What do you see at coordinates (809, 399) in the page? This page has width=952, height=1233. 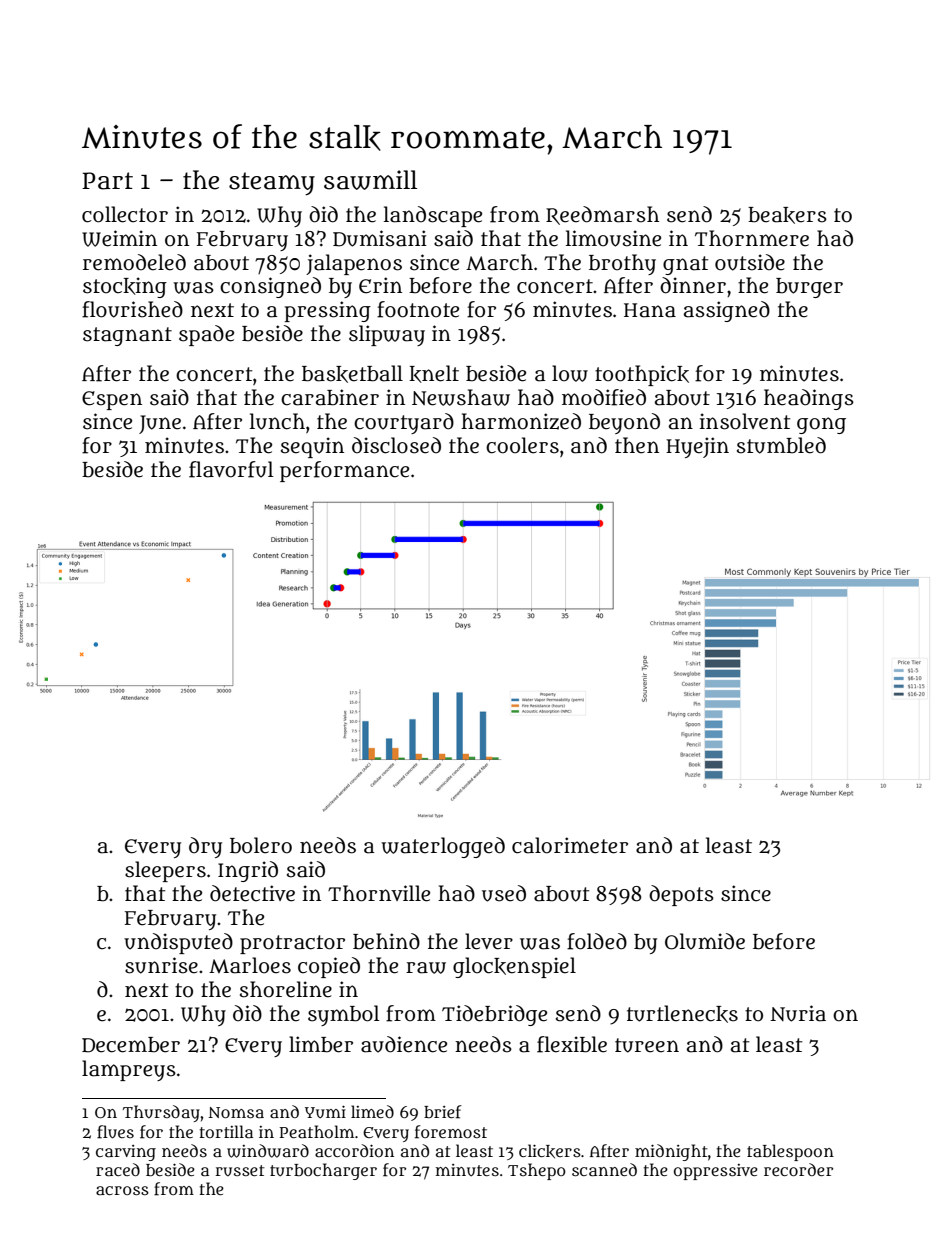 I see `headings` at bounding box center [809, 399].
